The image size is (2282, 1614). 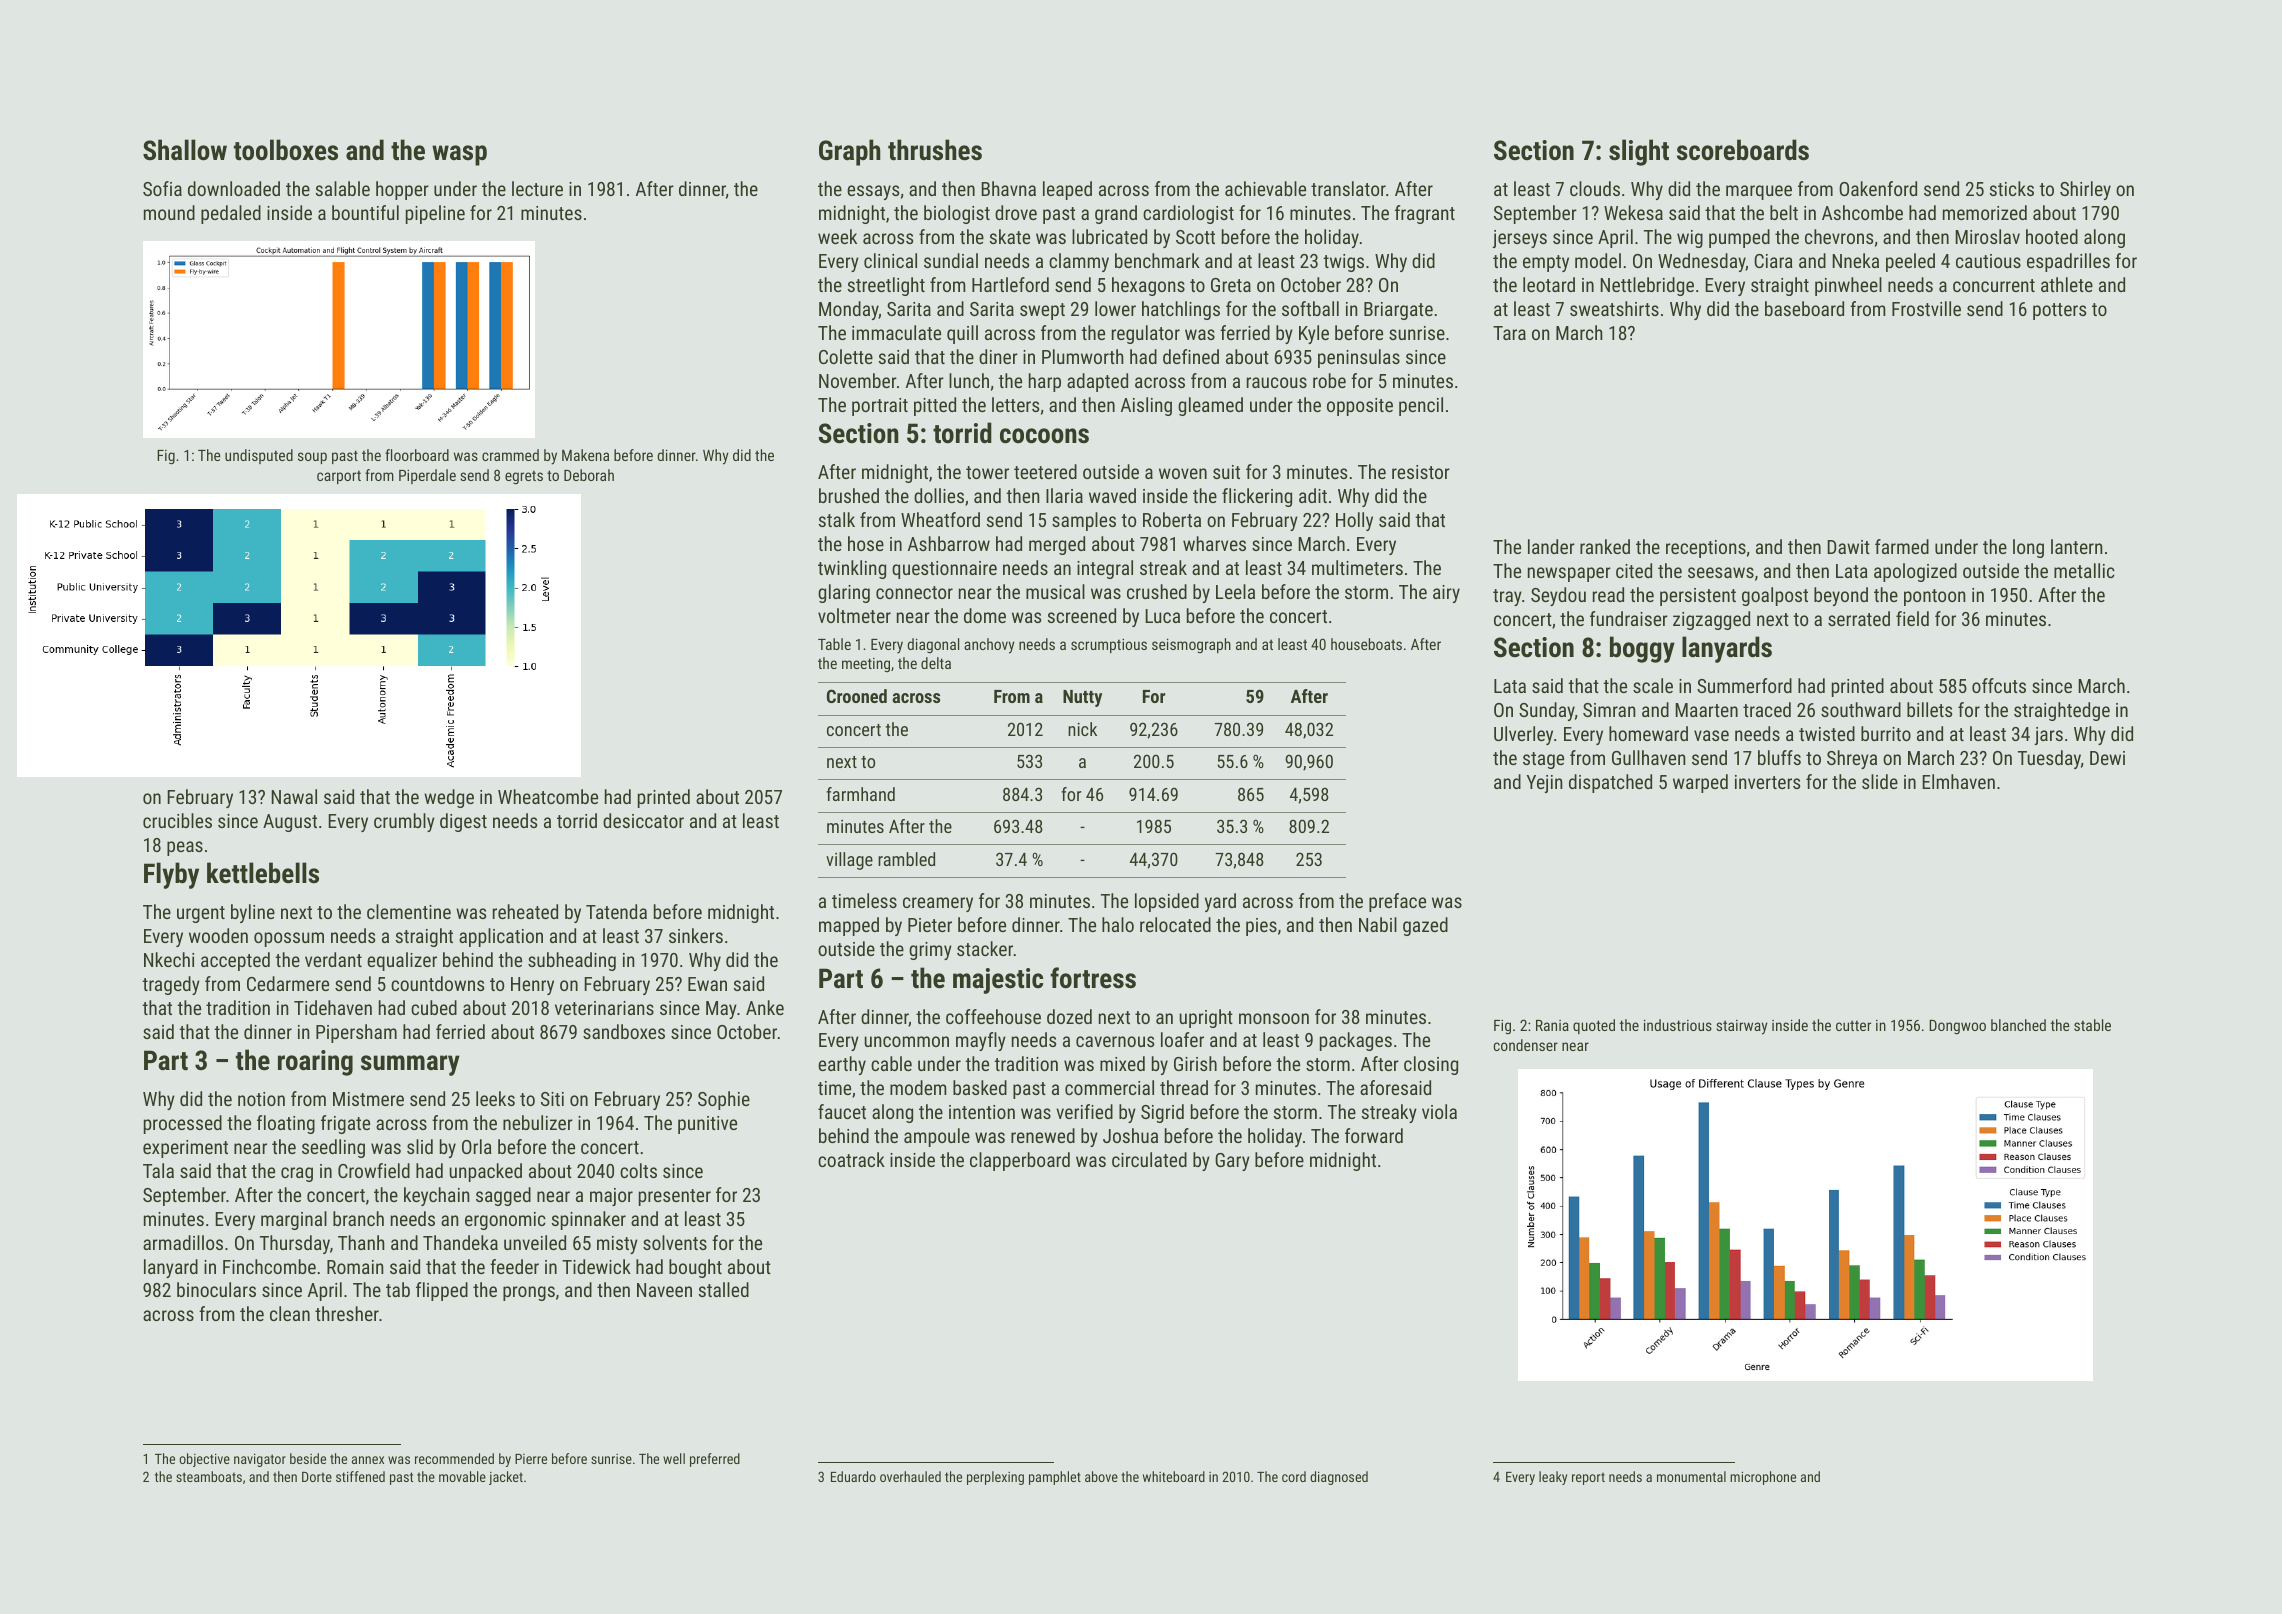 What do you see at coordinates (2059, 311) in the page?
I see `potters` at bounding box center [2059, 311].
